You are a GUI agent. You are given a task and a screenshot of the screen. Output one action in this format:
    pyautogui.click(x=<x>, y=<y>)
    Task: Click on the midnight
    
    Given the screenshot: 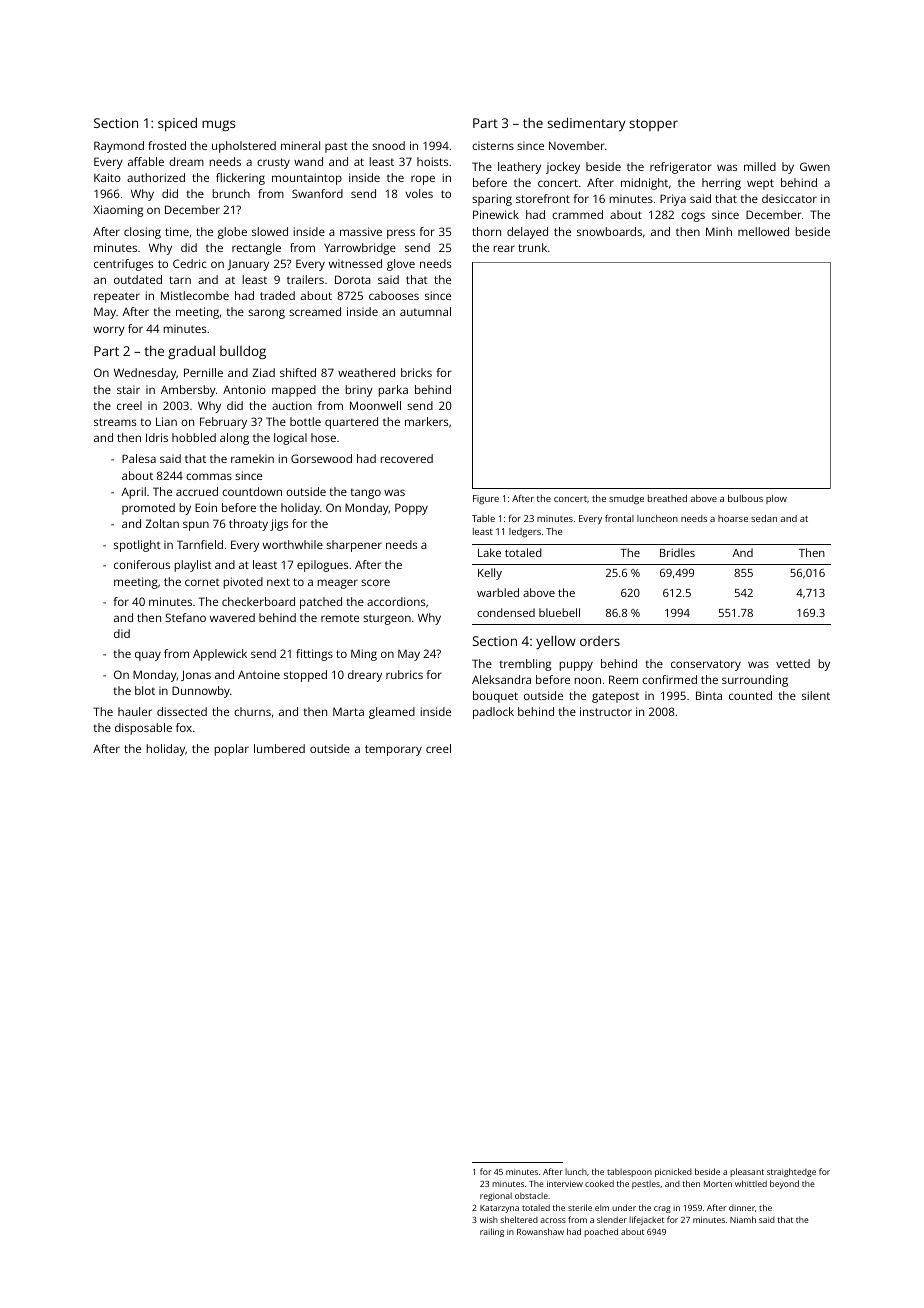 What is the action you would take?
    pyautogui.click(x=644, y=184)
